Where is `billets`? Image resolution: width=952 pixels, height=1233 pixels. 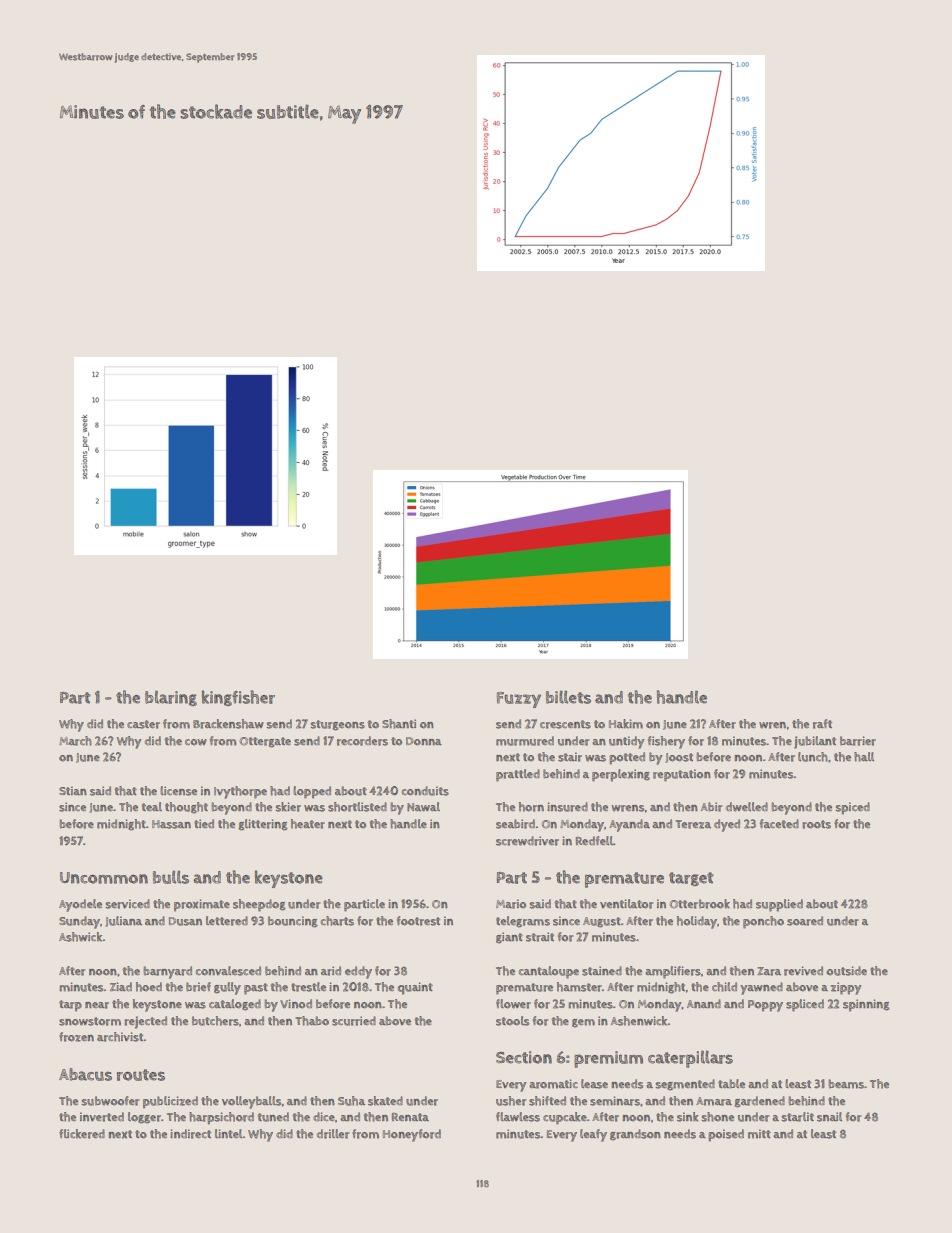 billets is located at coordinates (568, 697).
